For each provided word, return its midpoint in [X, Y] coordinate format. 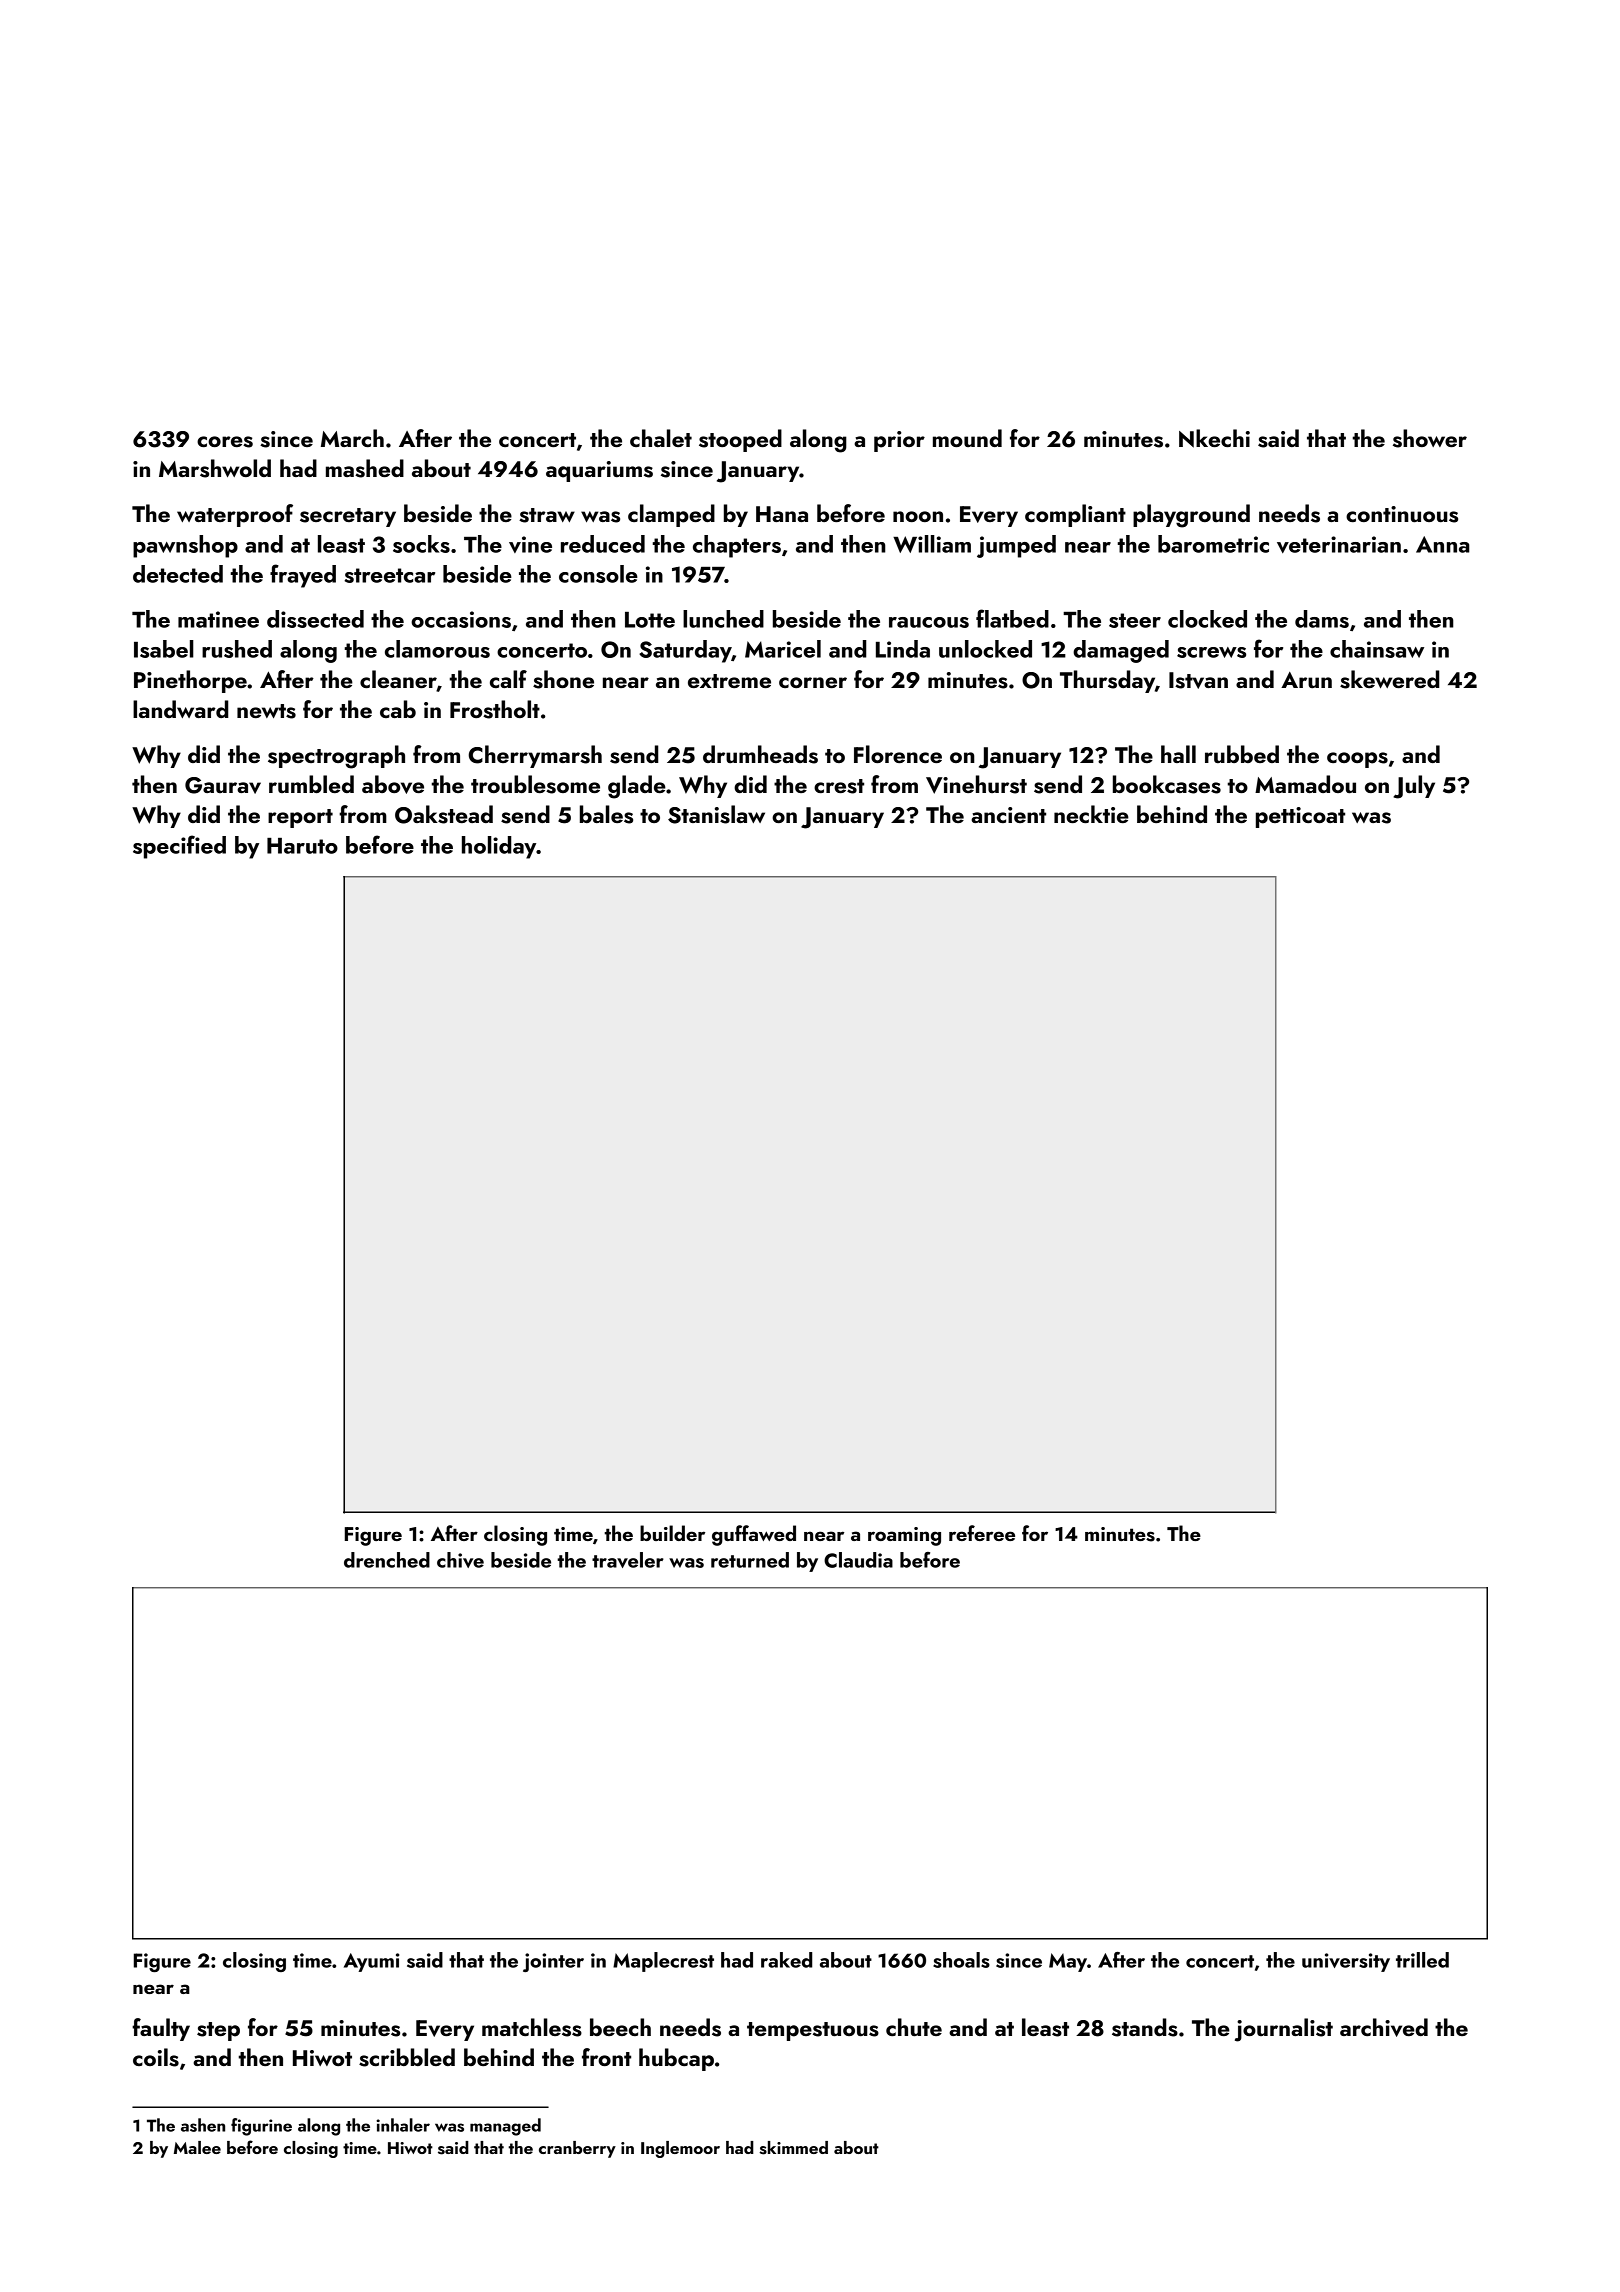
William [932, 544]
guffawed [754, 1535]
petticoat [1300, 817]
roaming [904, 1536]
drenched [387, 1560]
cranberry [577, 2149]
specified [179, 847]
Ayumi [371, 1962]
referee [982, 1533]
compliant [1075, 515]
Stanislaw [716, 814]
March [352, 438]
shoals [961, 1960]
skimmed [793, 2148]
